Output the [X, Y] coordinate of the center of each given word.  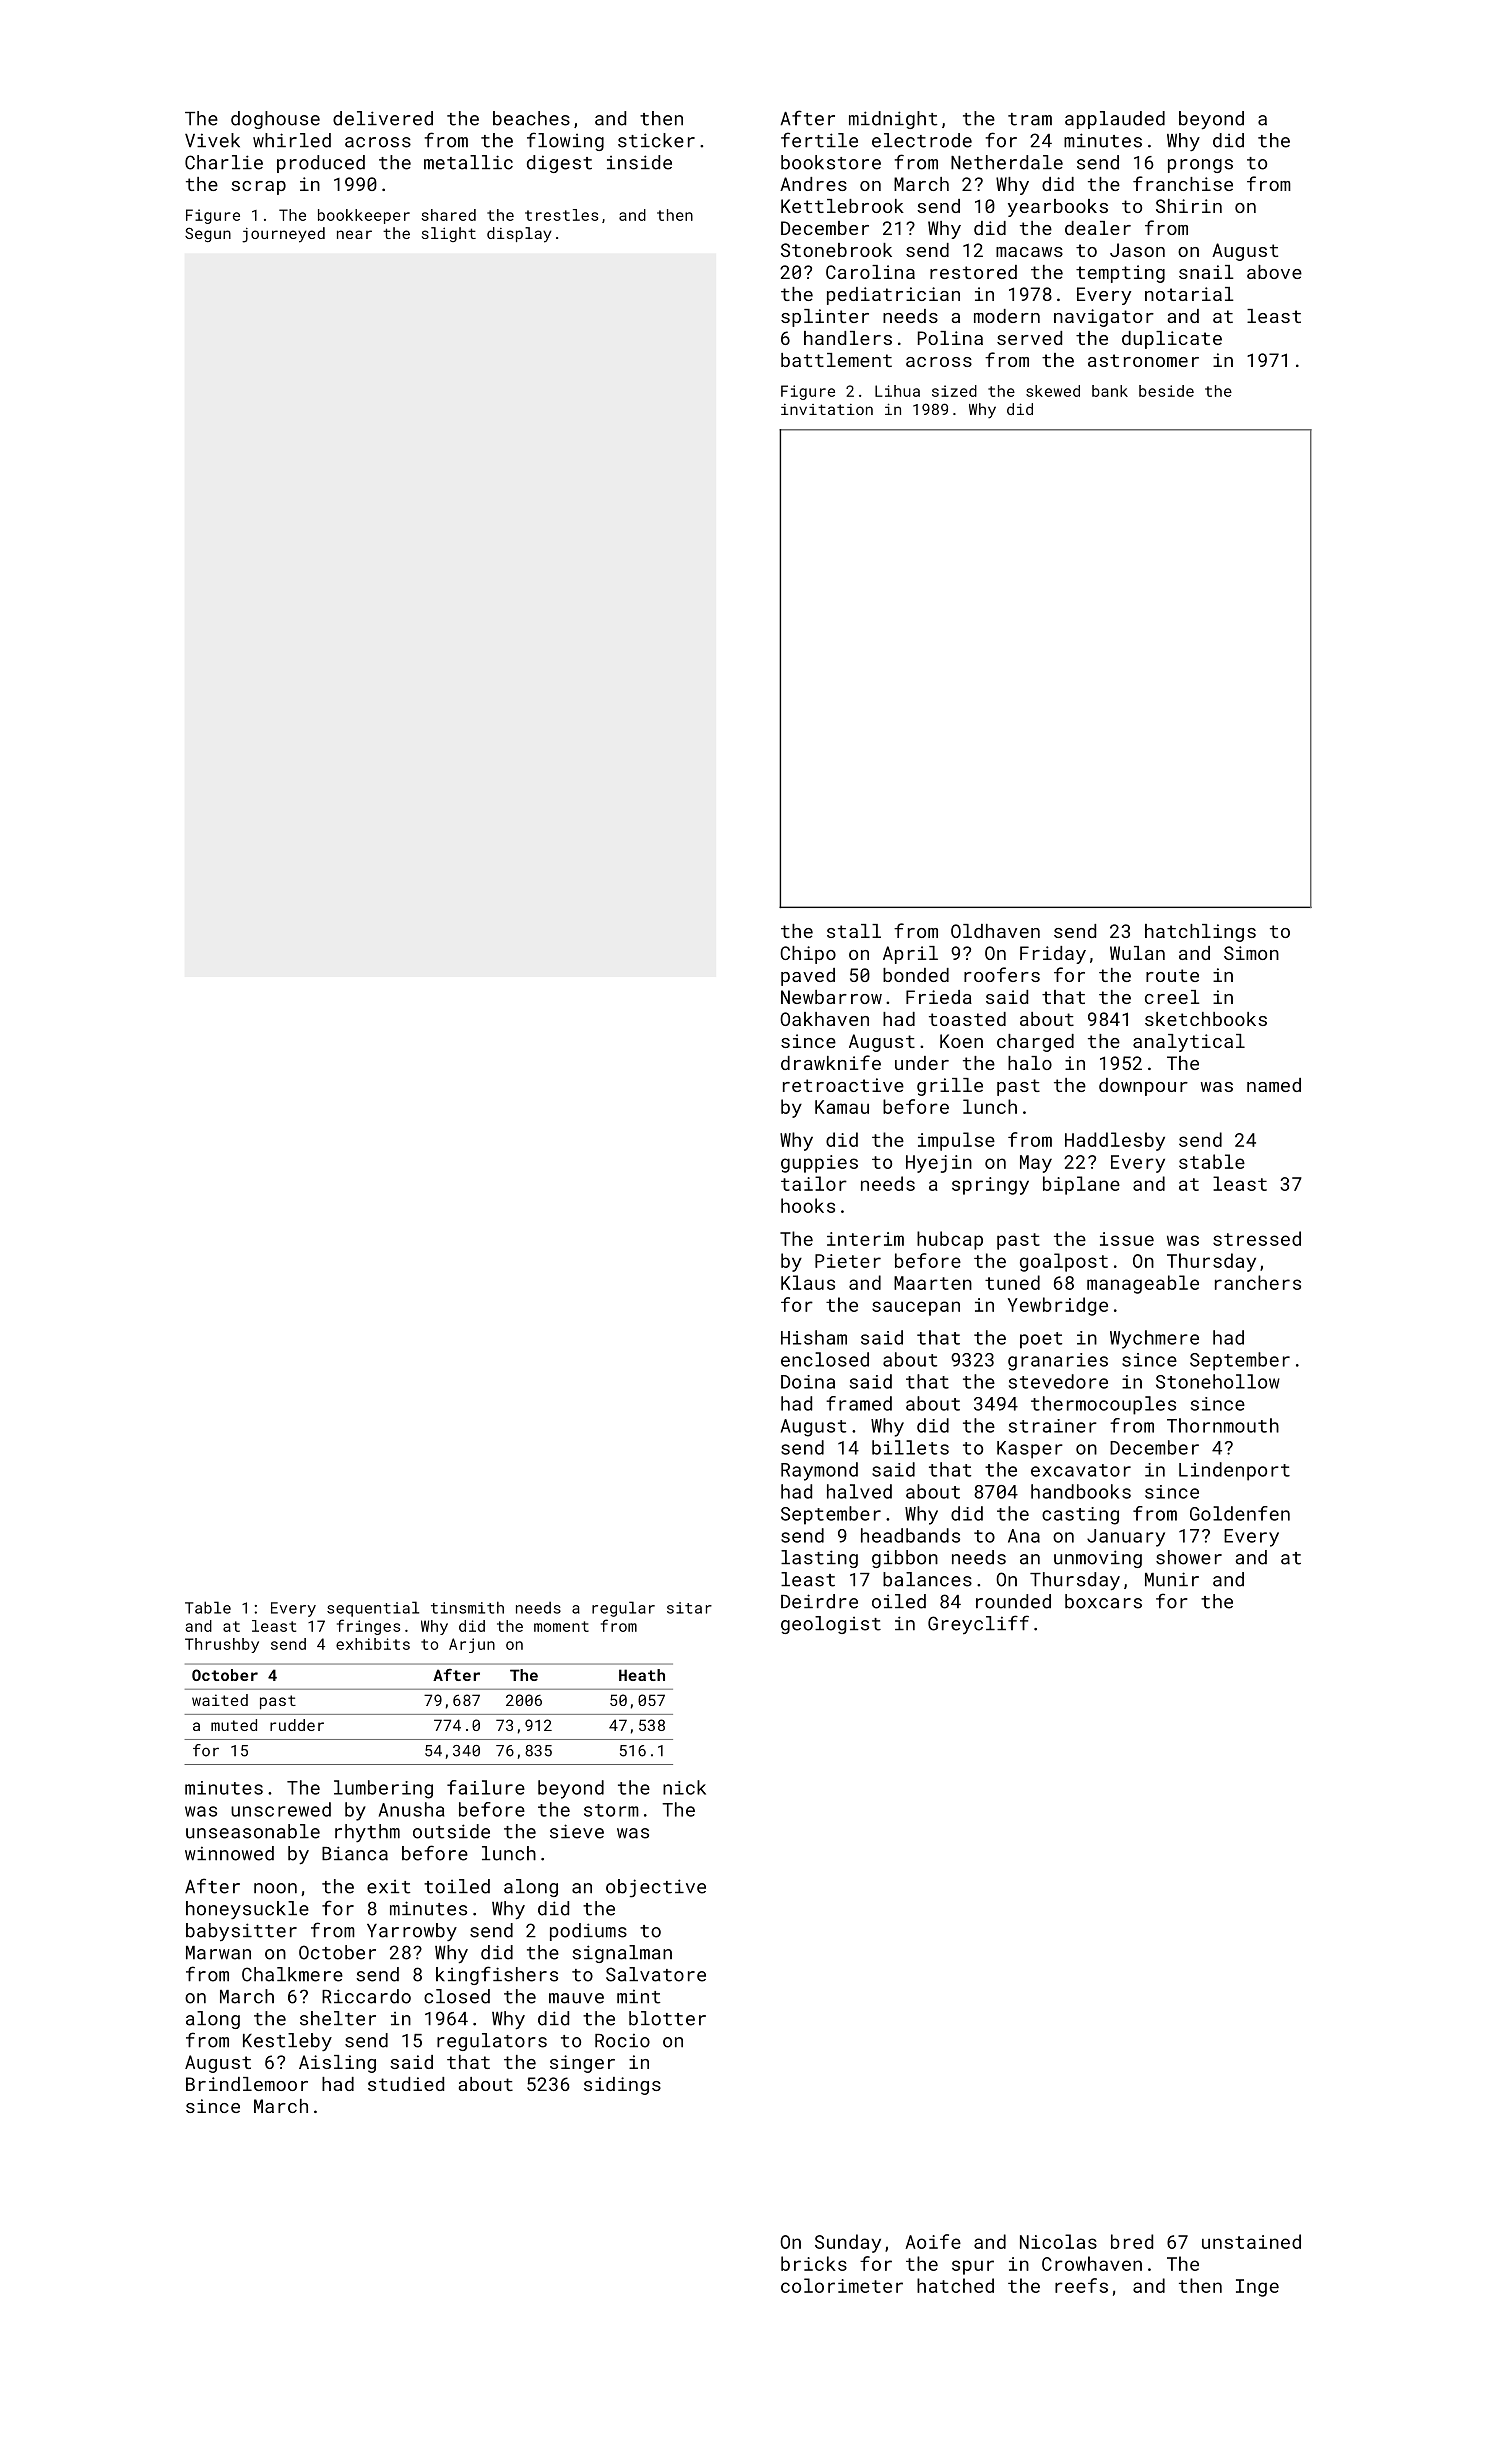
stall [854, 931]
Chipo [808, 955]
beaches [531, 118]
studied [406, 2084]
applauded [1115, 120]
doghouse [275, 120]
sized [954, 391]
